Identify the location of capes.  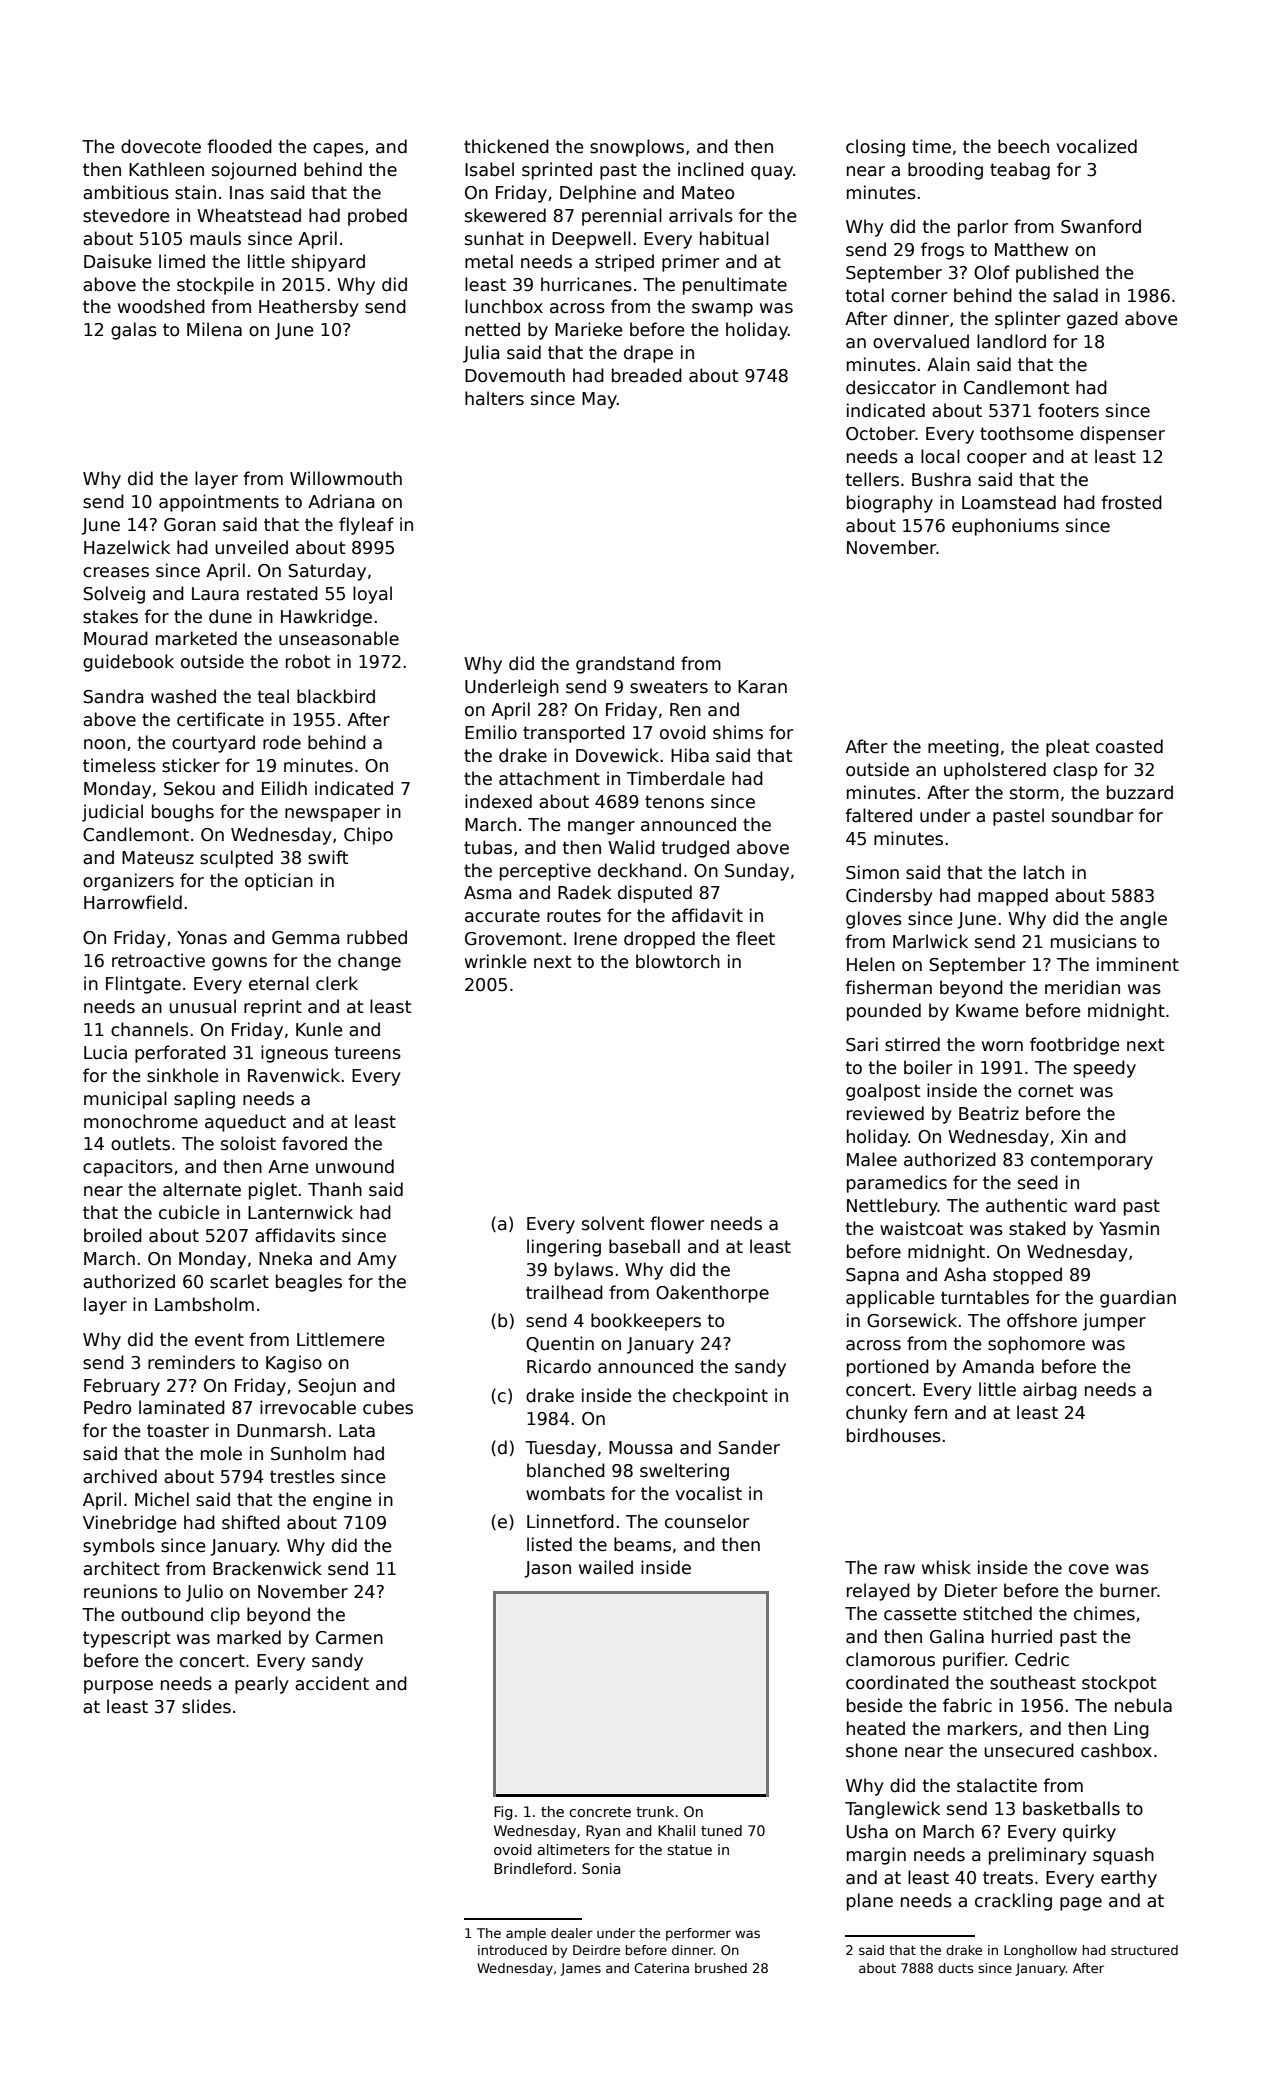
(338, 150).
